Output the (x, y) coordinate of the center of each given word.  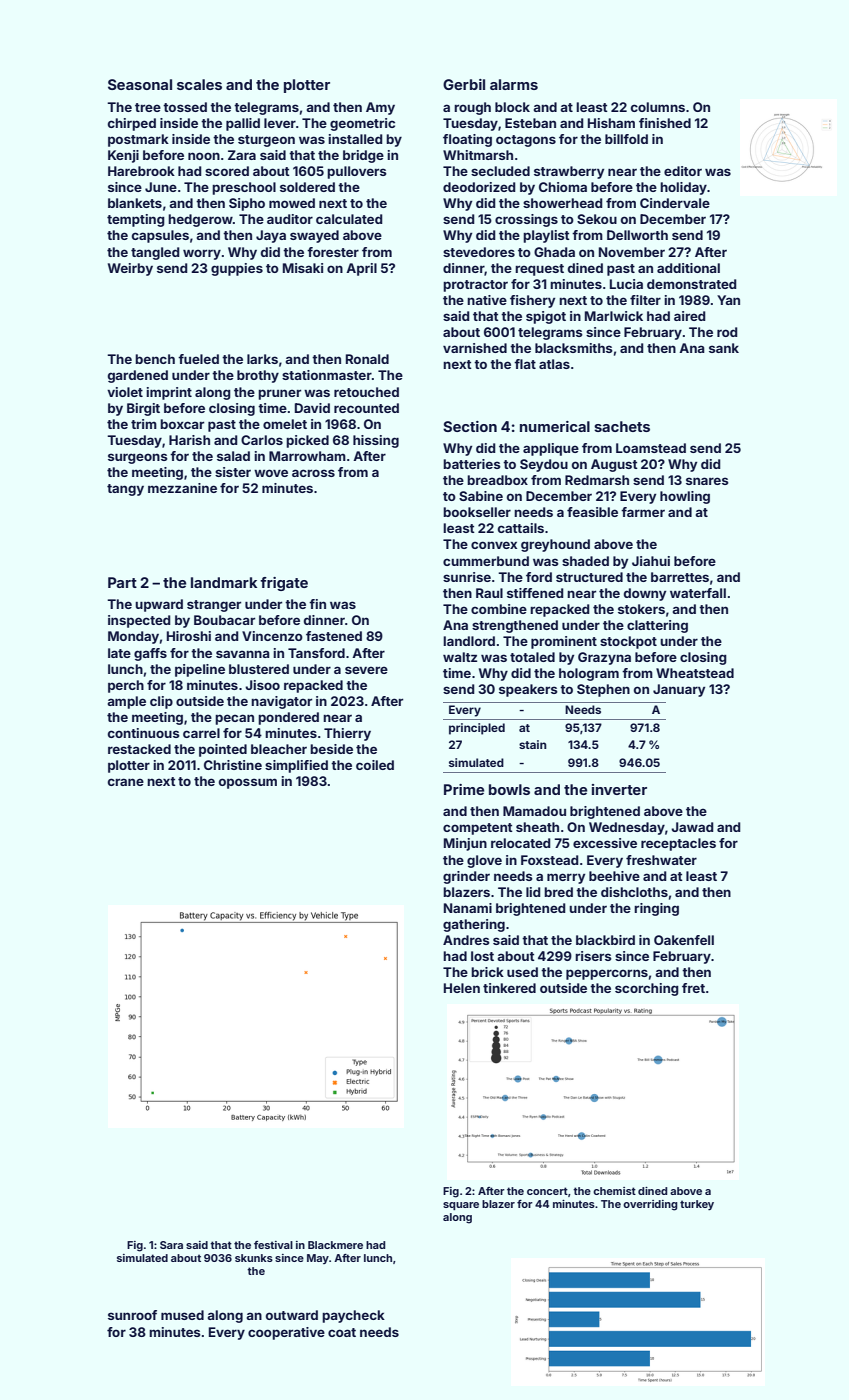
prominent (564, 642)
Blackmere (335, 1245)
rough (472, 108)
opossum (248, 783)
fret (693, 988)
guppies (237, 269)
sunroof (132, 1315)
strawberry (569, 172)
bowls (509, 789)
